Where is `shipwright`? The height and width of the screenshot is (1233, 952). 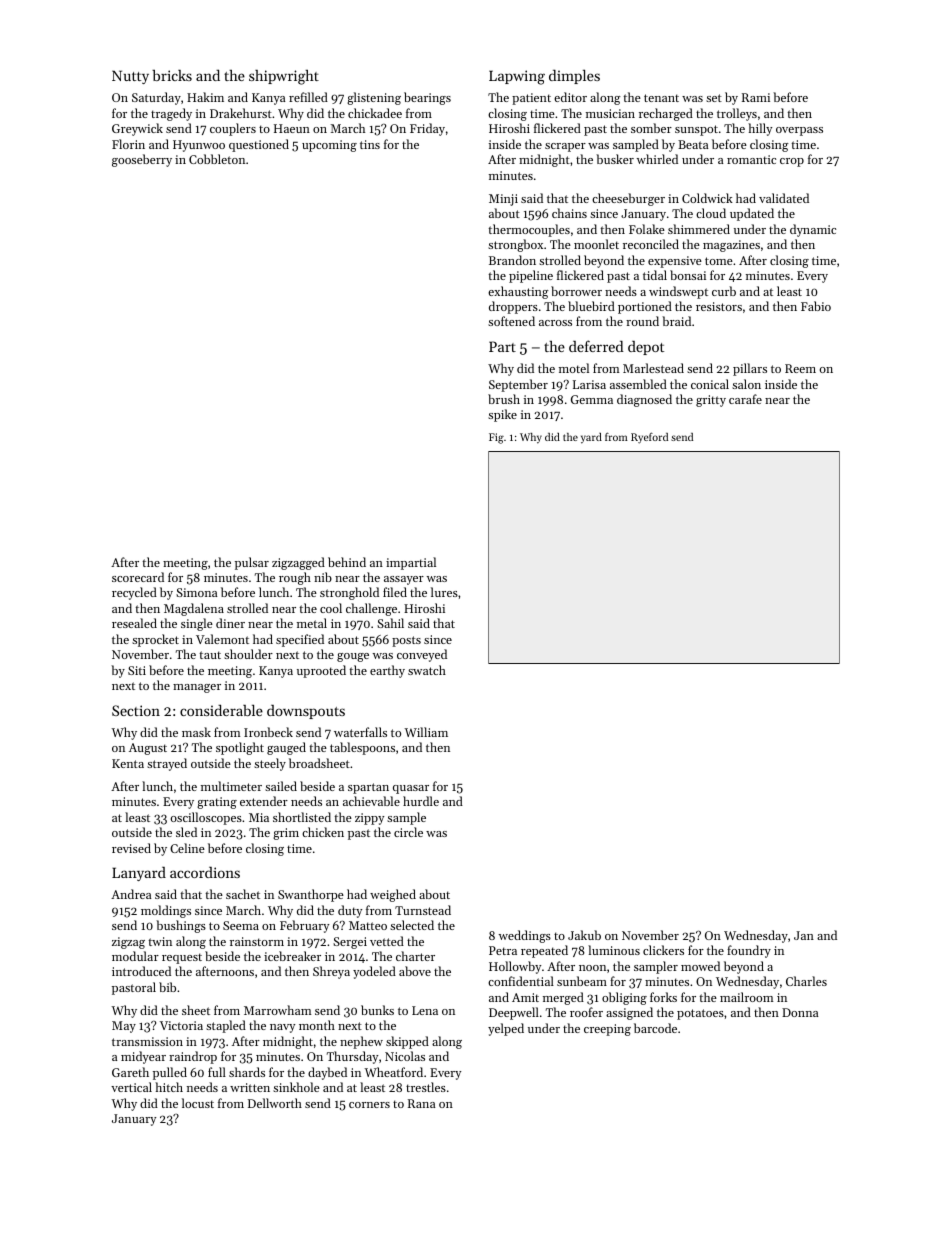
shipwright is located at coordinates (284, 77).
